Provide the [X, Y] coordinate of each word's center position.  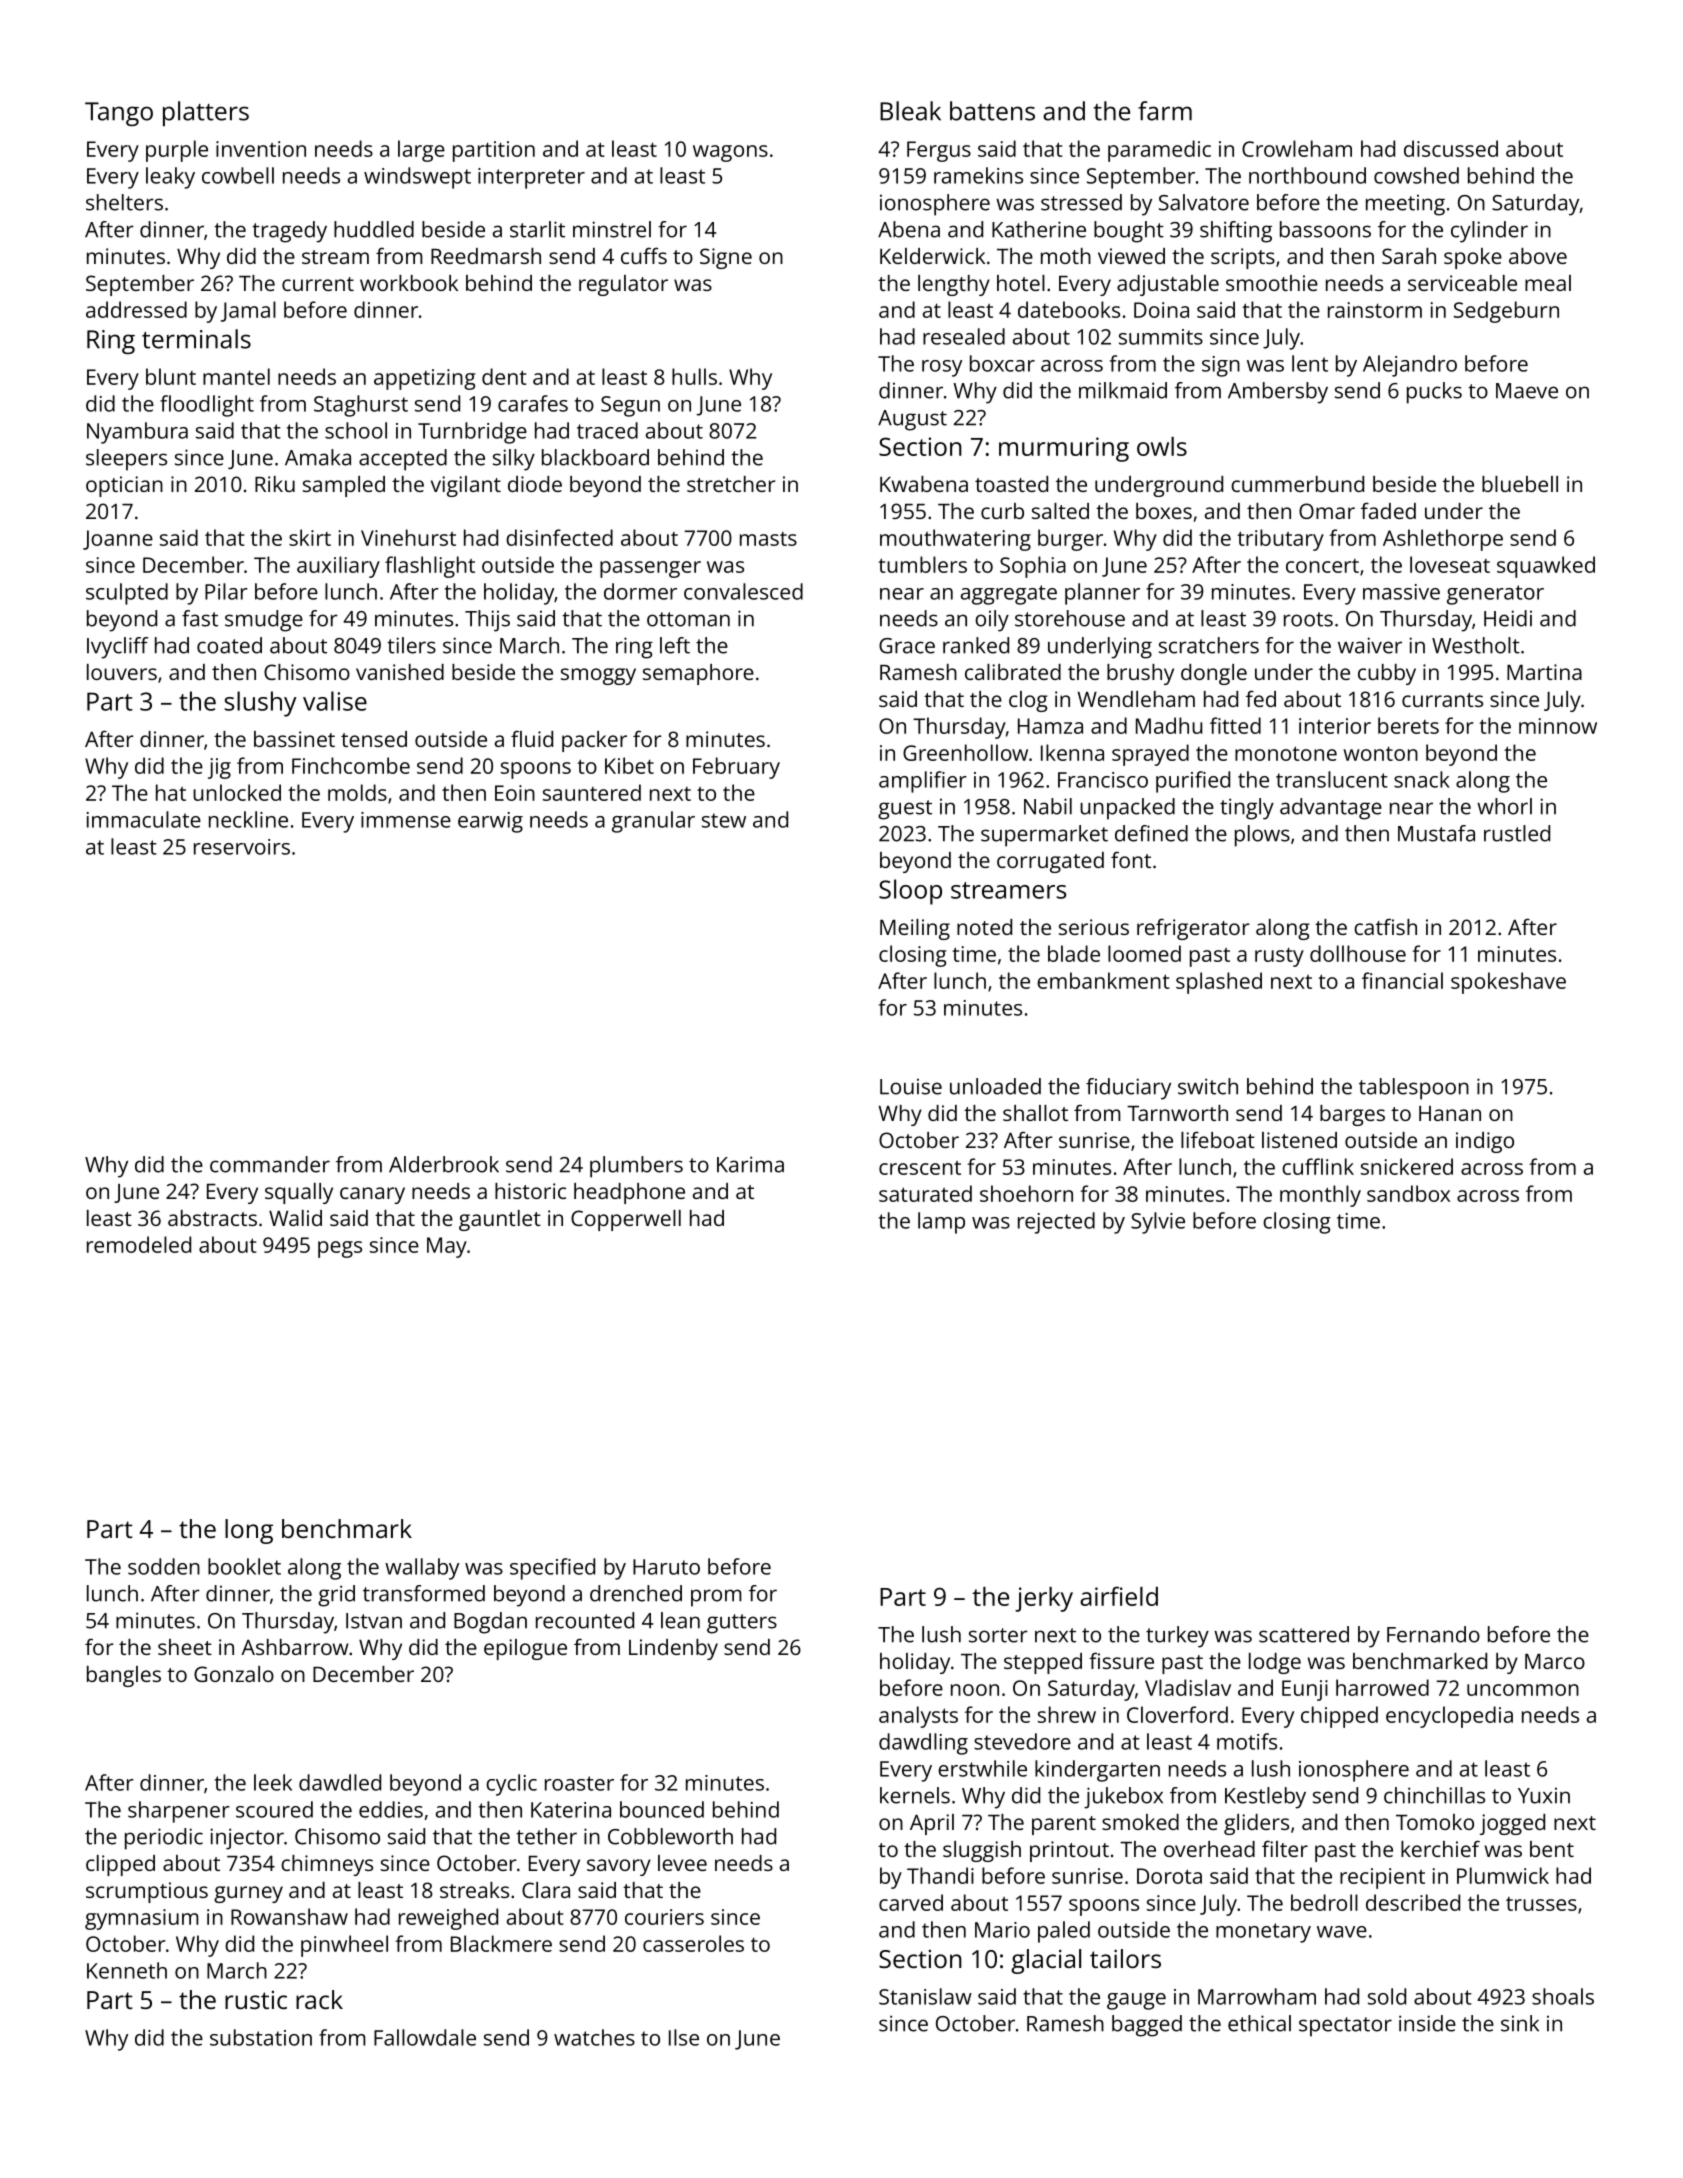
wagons [730, 153]
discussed [1451, 148]
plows [1262, 836]
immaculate [144, 819]
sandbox [1408, 1193]
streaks [474, 1890]
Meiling [915, 929]
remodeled [139, 1244]
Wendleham [1136, 699]
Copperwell [626, 1220]
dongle [1214, 674]
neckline [248, 819]
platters [206, 113]
